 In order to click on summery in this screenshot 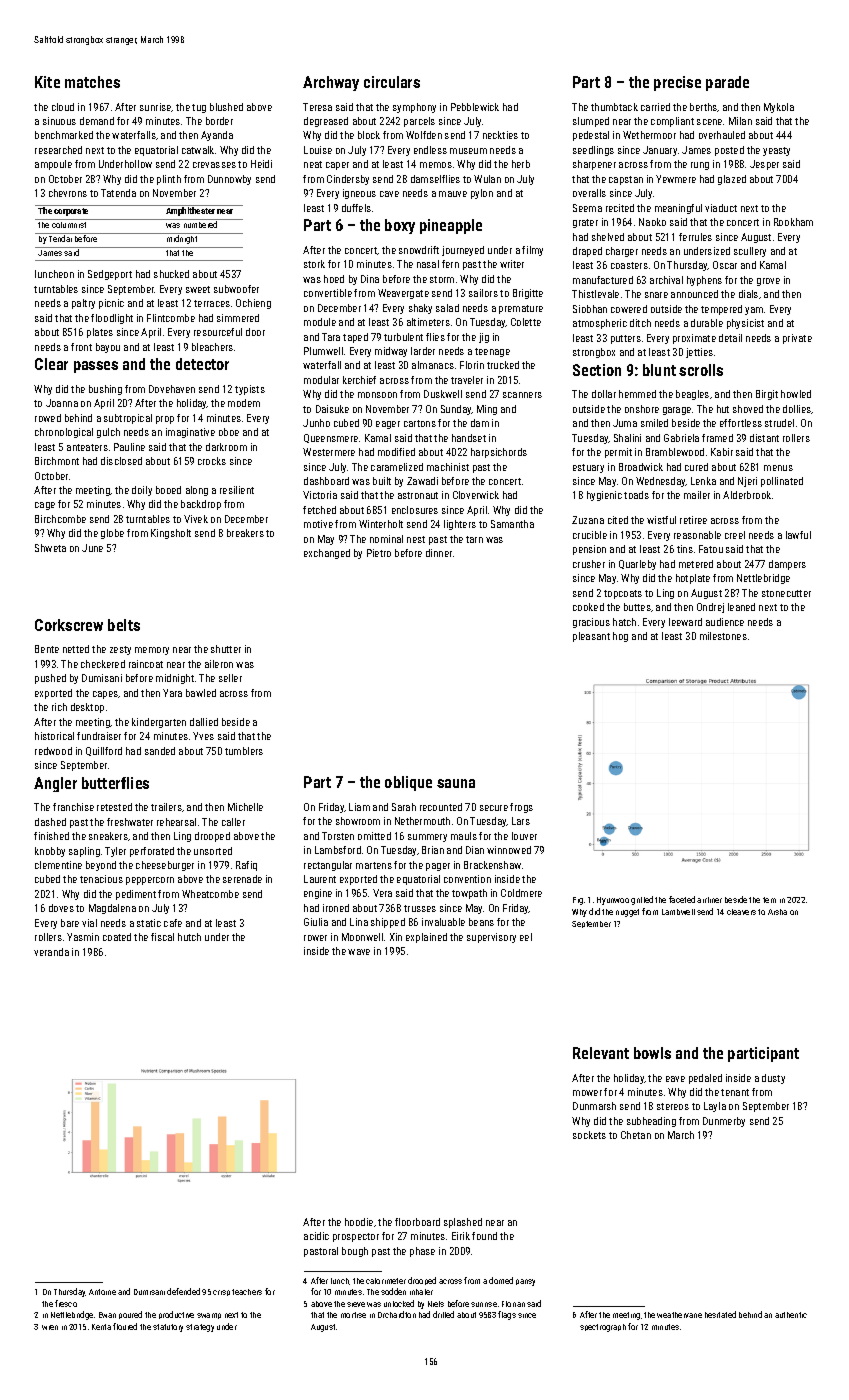, I will do `click(427, 838)`.
